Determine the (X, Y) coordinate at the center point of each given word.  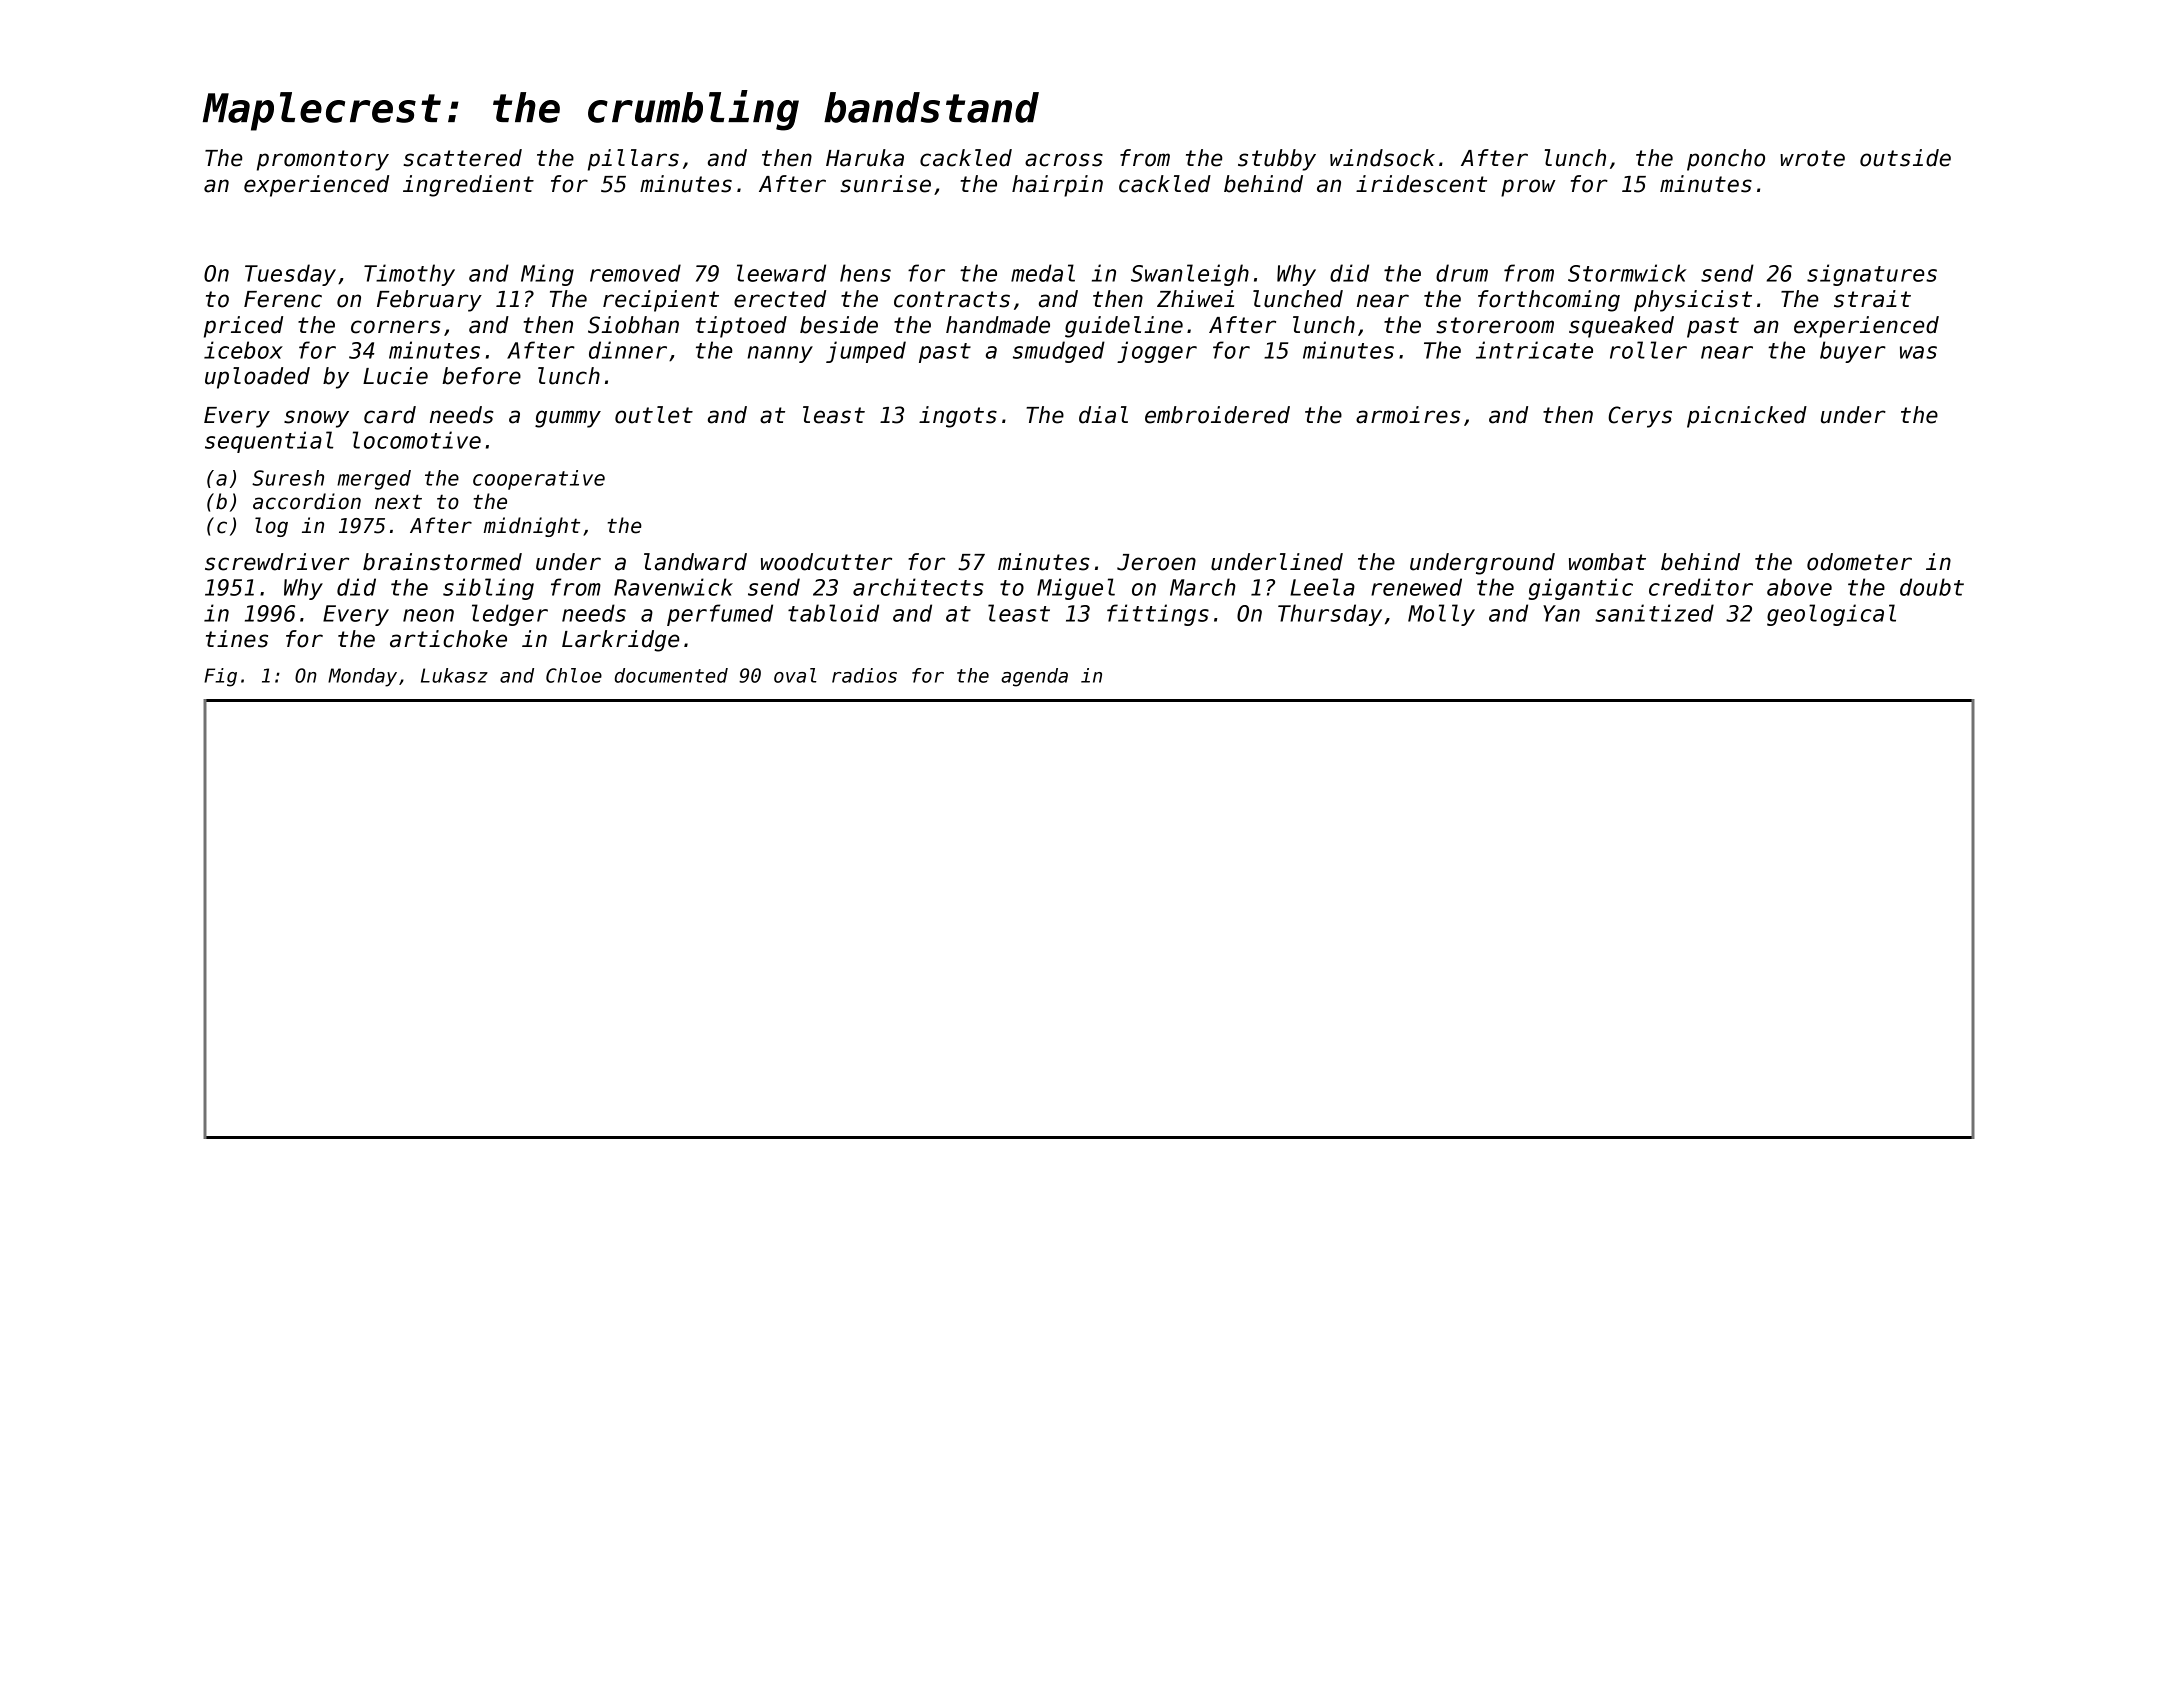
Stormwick (1627, 273)
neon (428, 615)
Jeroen (1156, 562)
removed (635, 273)
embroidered (1217, 415)
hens (865, 273)
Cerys (1640, 417)
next (398, 502)
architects (918, 587)
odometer (1859, 562)
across (1064, 160)
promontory (323, 160)
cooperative (539, 480)
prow (1528, 188)
